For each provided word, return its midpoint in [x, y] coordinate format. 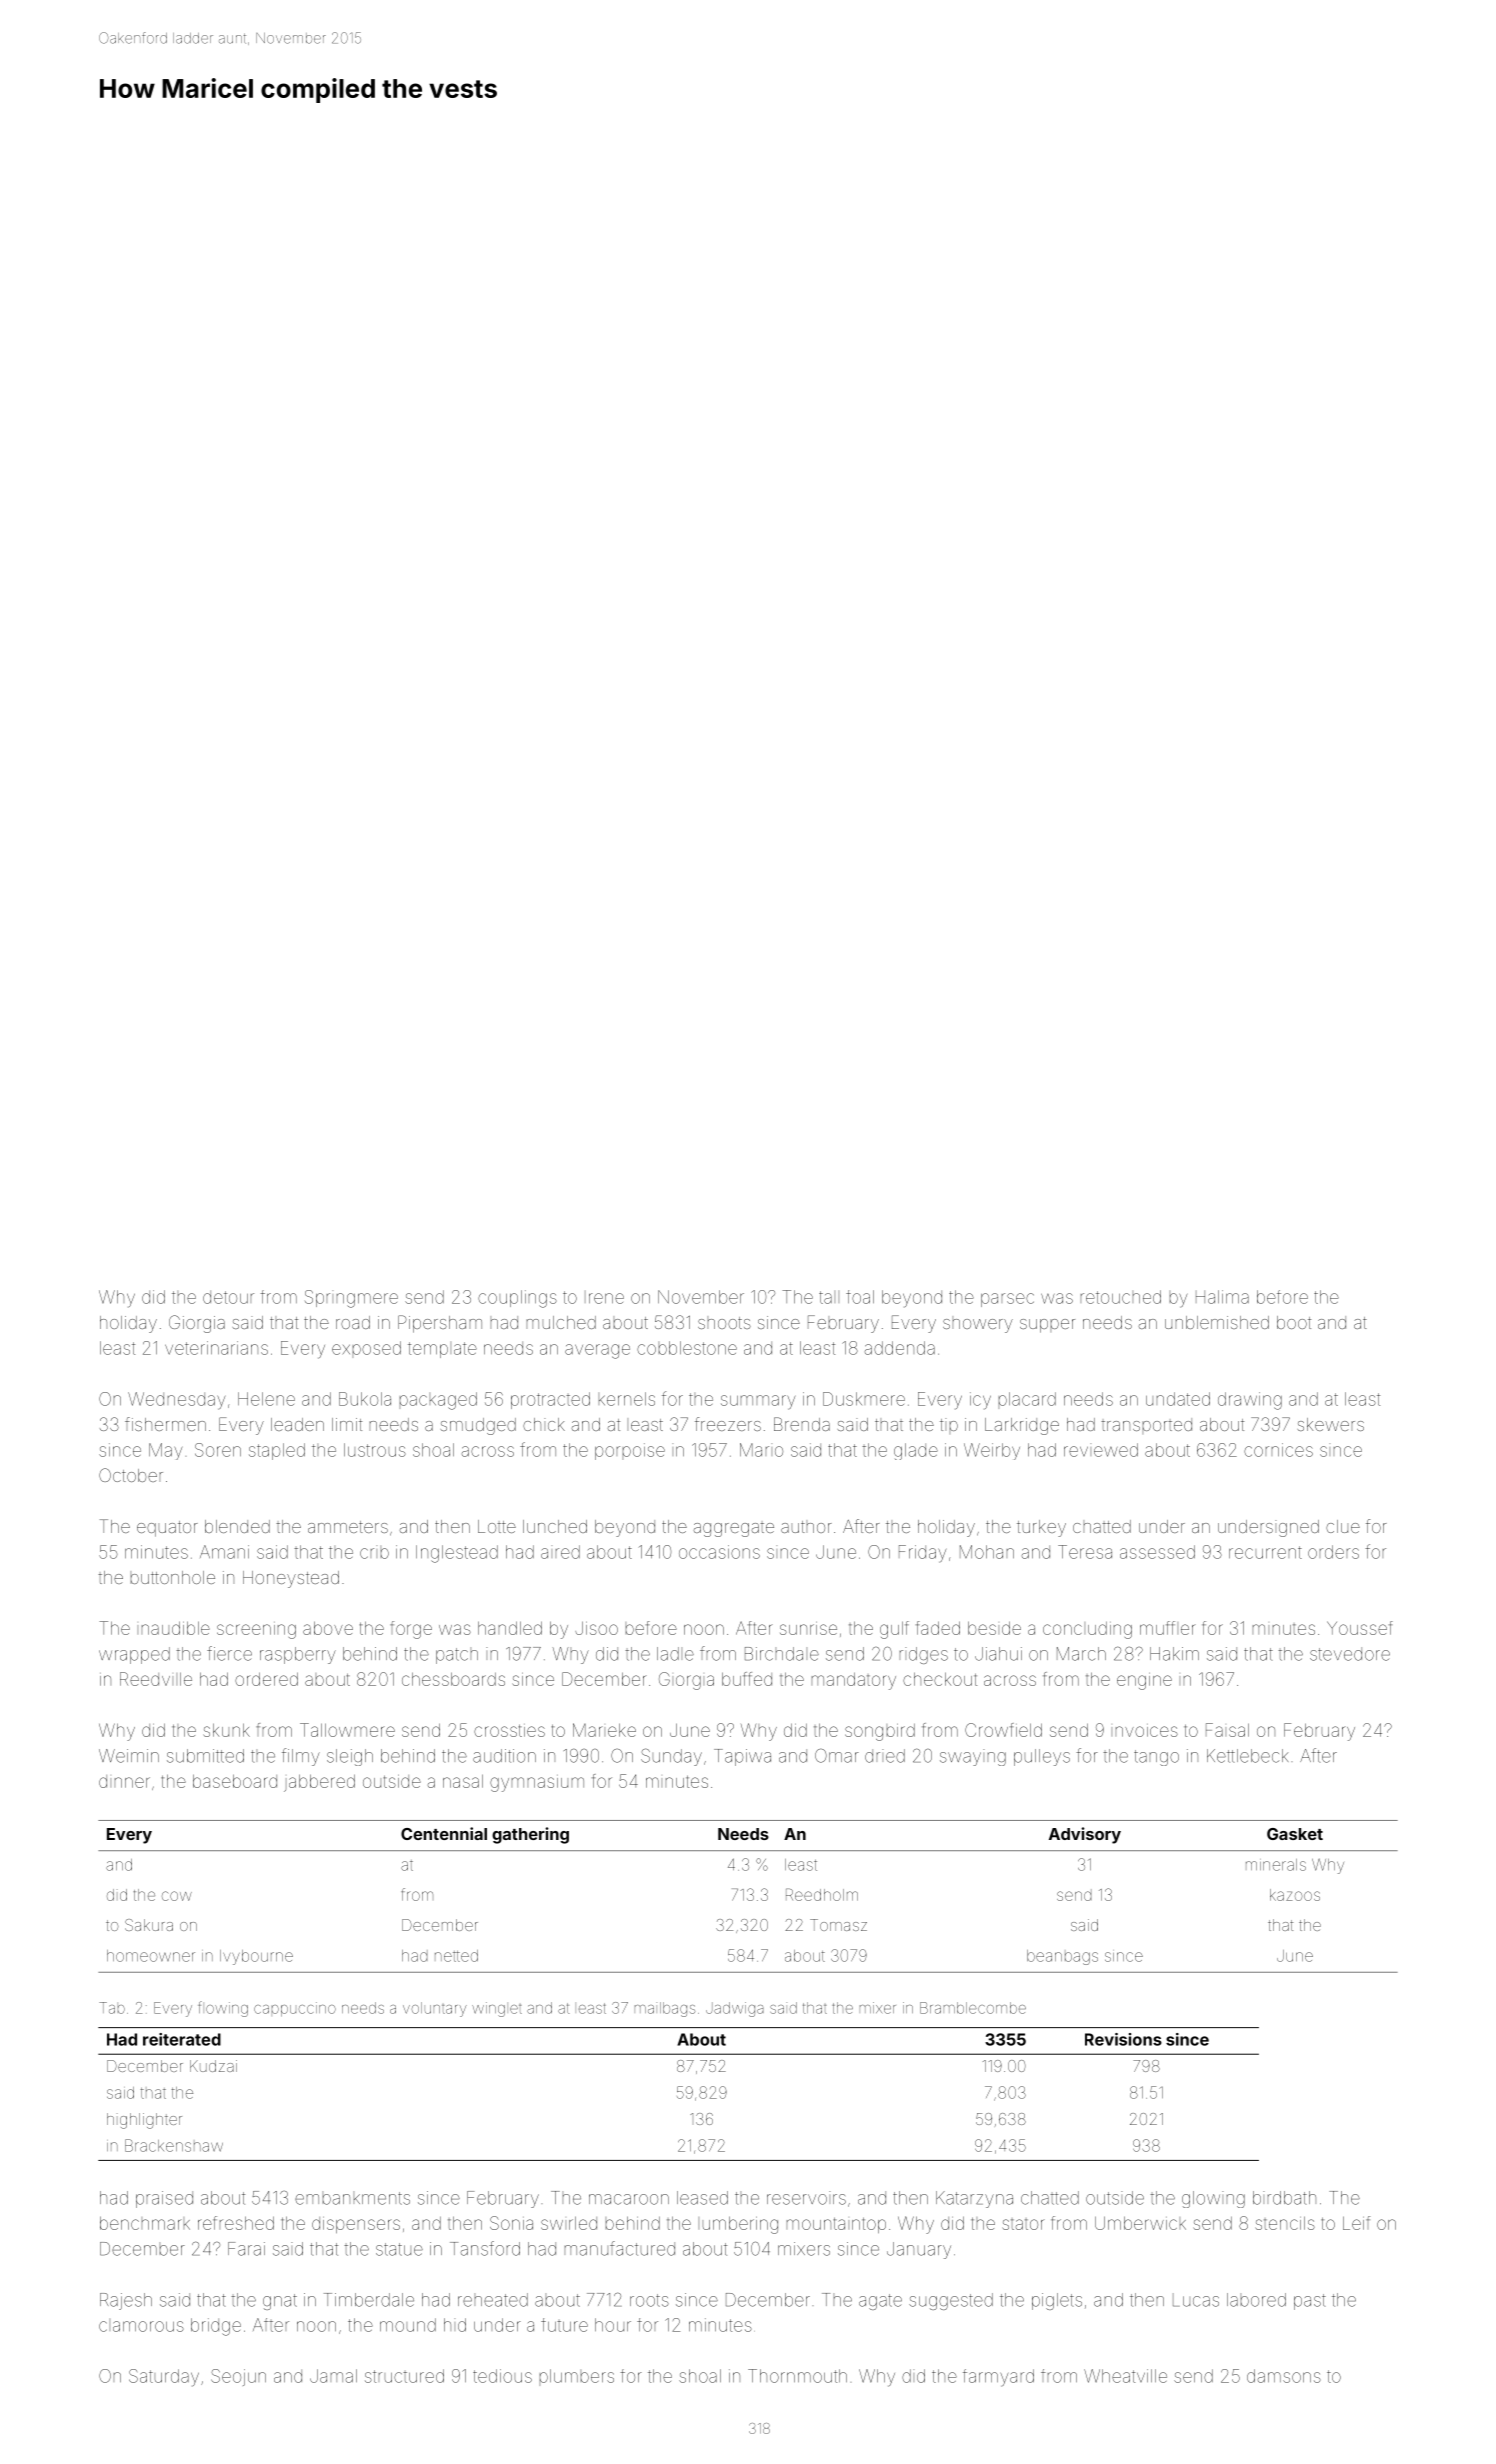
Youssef [1360, 1628]
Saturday [164, 2378]
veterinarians [216, 1348]
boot [1294, 1322]
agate [880, 2302]
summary [758, 1402]
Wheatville [1125, 2376]
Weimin [129, 1756]
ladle [675, 1654]
